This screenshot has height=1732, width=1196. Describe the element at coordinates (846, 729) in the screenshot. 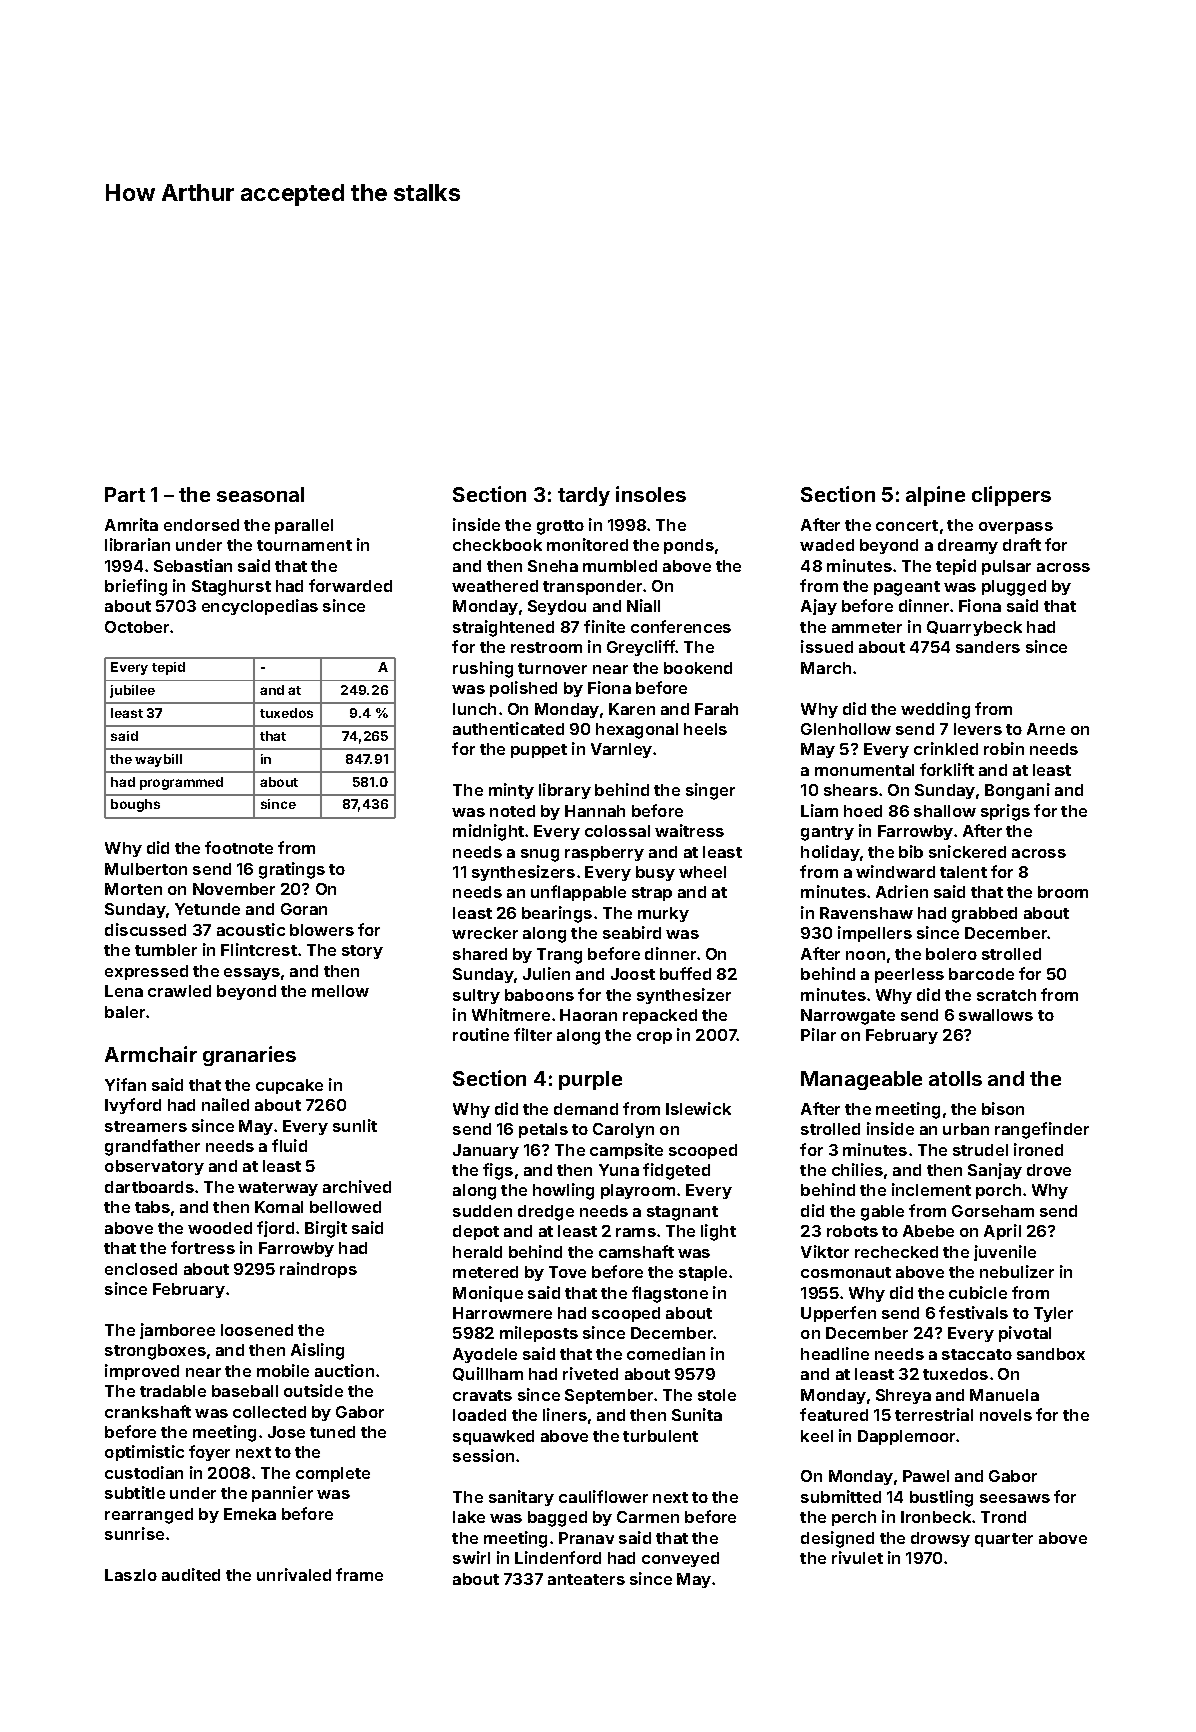

I see `Glenhollow` at that location.
